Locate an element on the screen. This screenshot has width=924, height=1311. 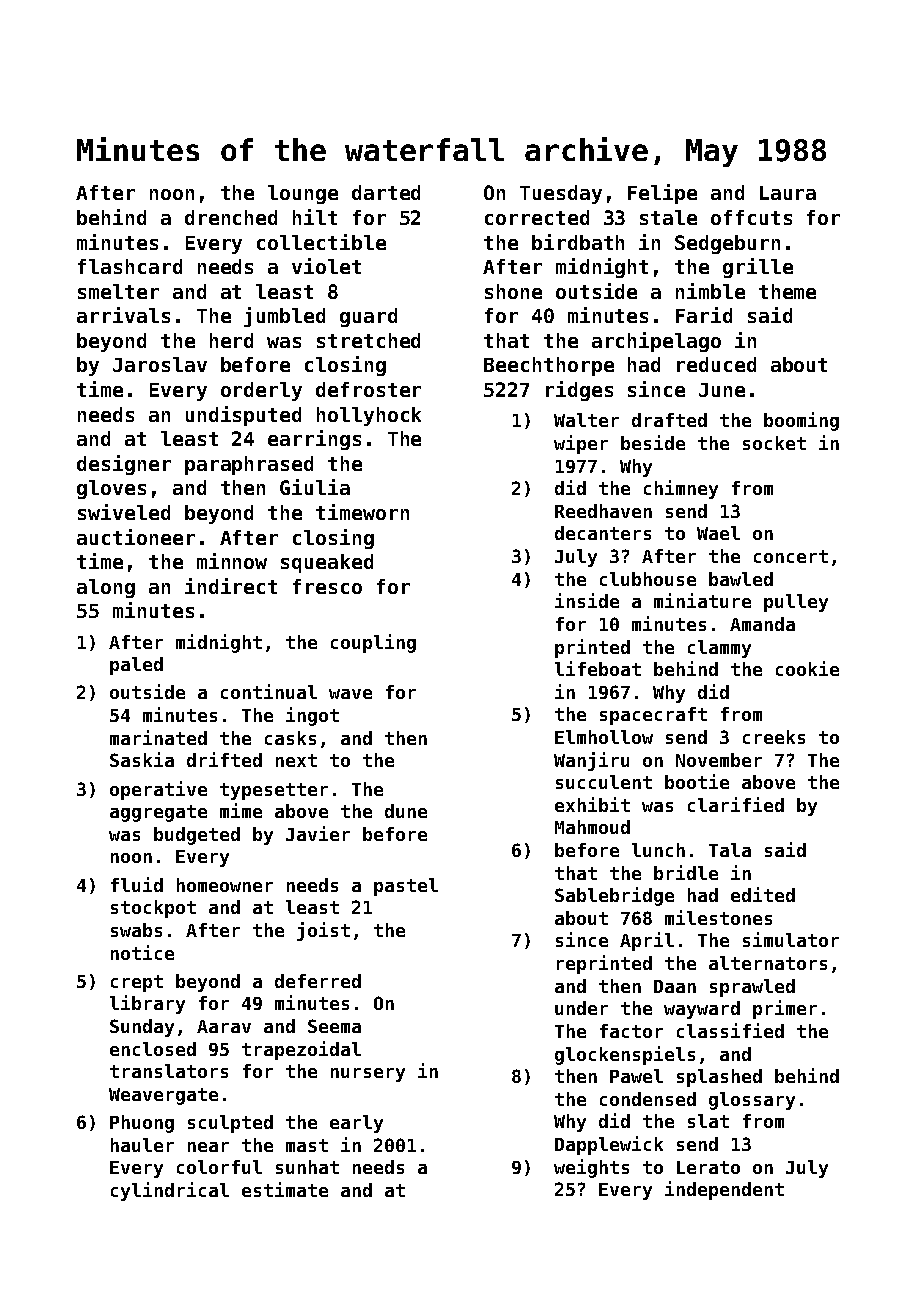
flashcard is located at coordinates (130, 266).
